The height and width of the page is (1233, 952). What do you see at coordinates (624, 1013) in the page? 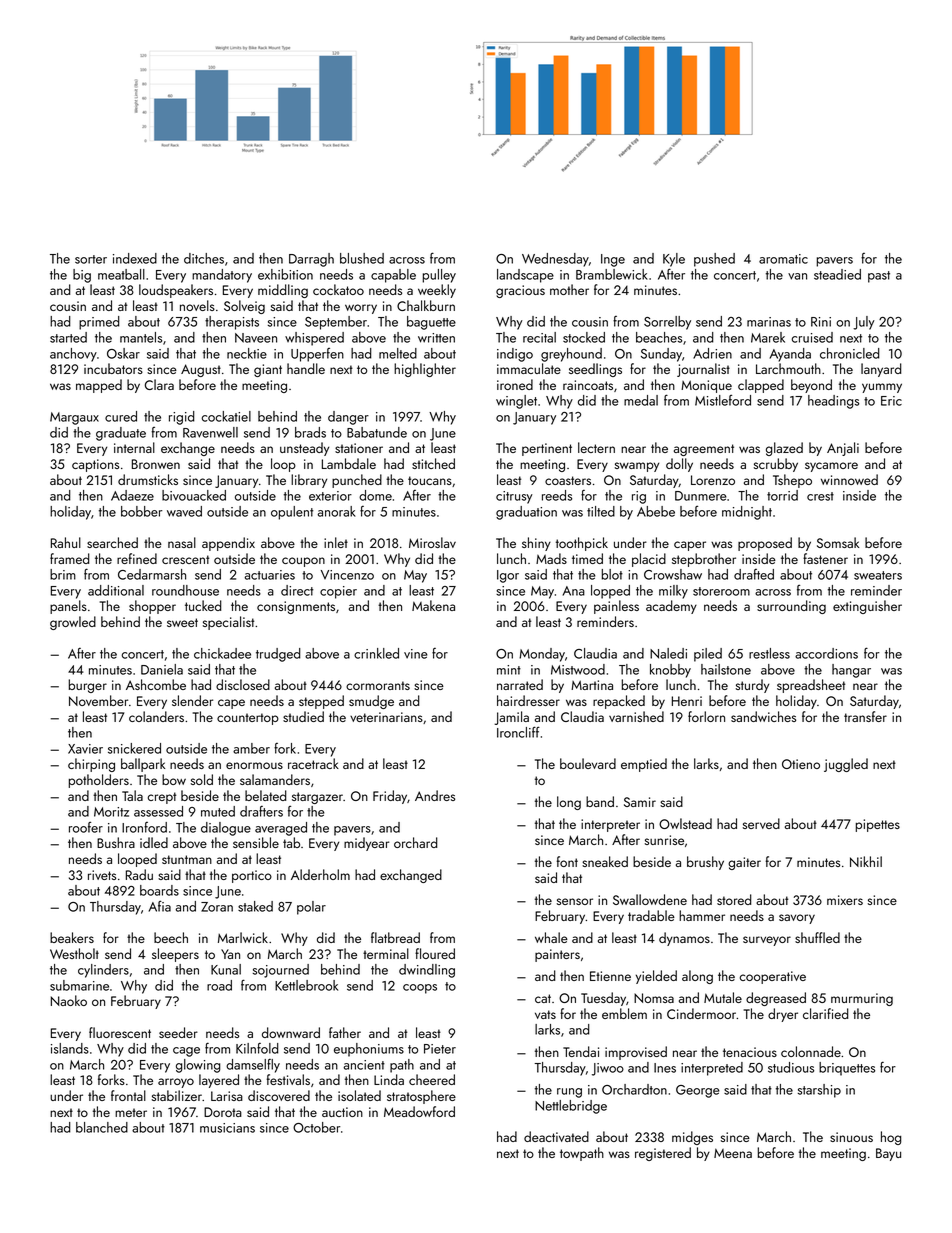
I see `emblem` at bounding box center [624, 1013].
